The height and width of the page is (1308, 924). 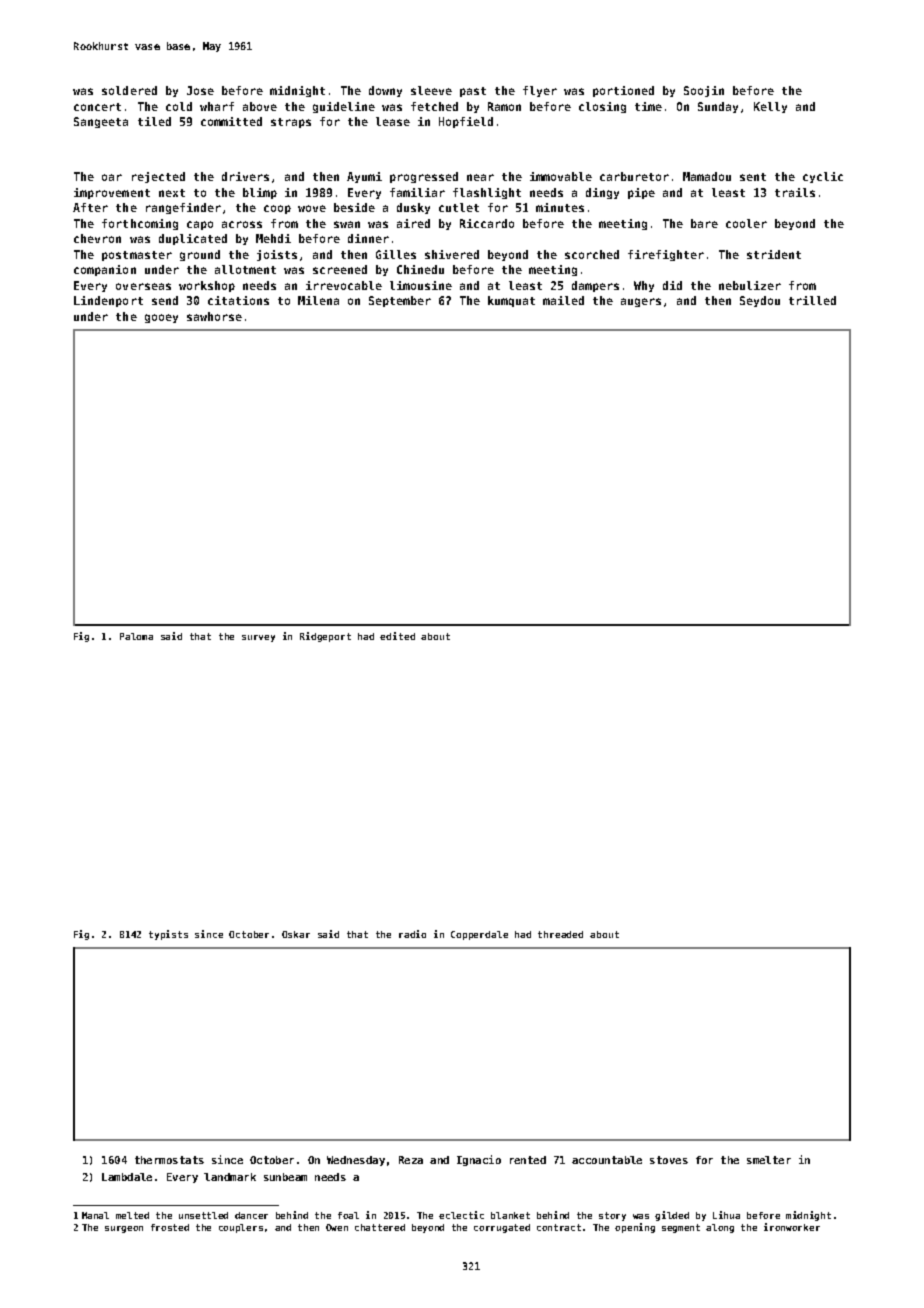 What do you see at coordinates (260, 193) in the page?
I see `blimp` at bounding box center [260, 193].
